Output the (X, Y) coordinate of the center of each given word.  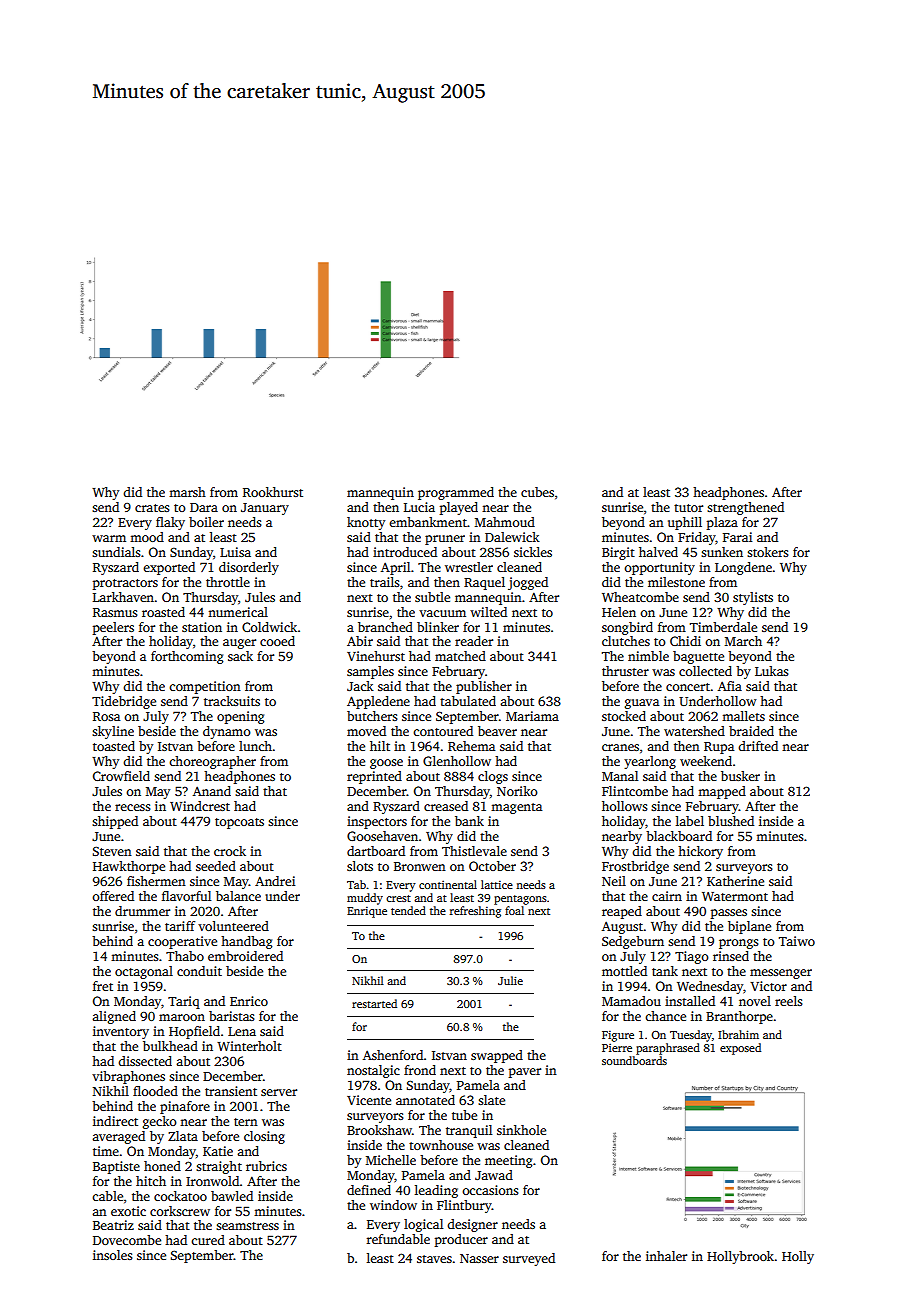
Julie (510, 980)
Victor (768, 986)
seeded (216, 866)
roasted (163, 612)
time (106, 1151)
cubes (537, 492)
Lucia (419, 507)
